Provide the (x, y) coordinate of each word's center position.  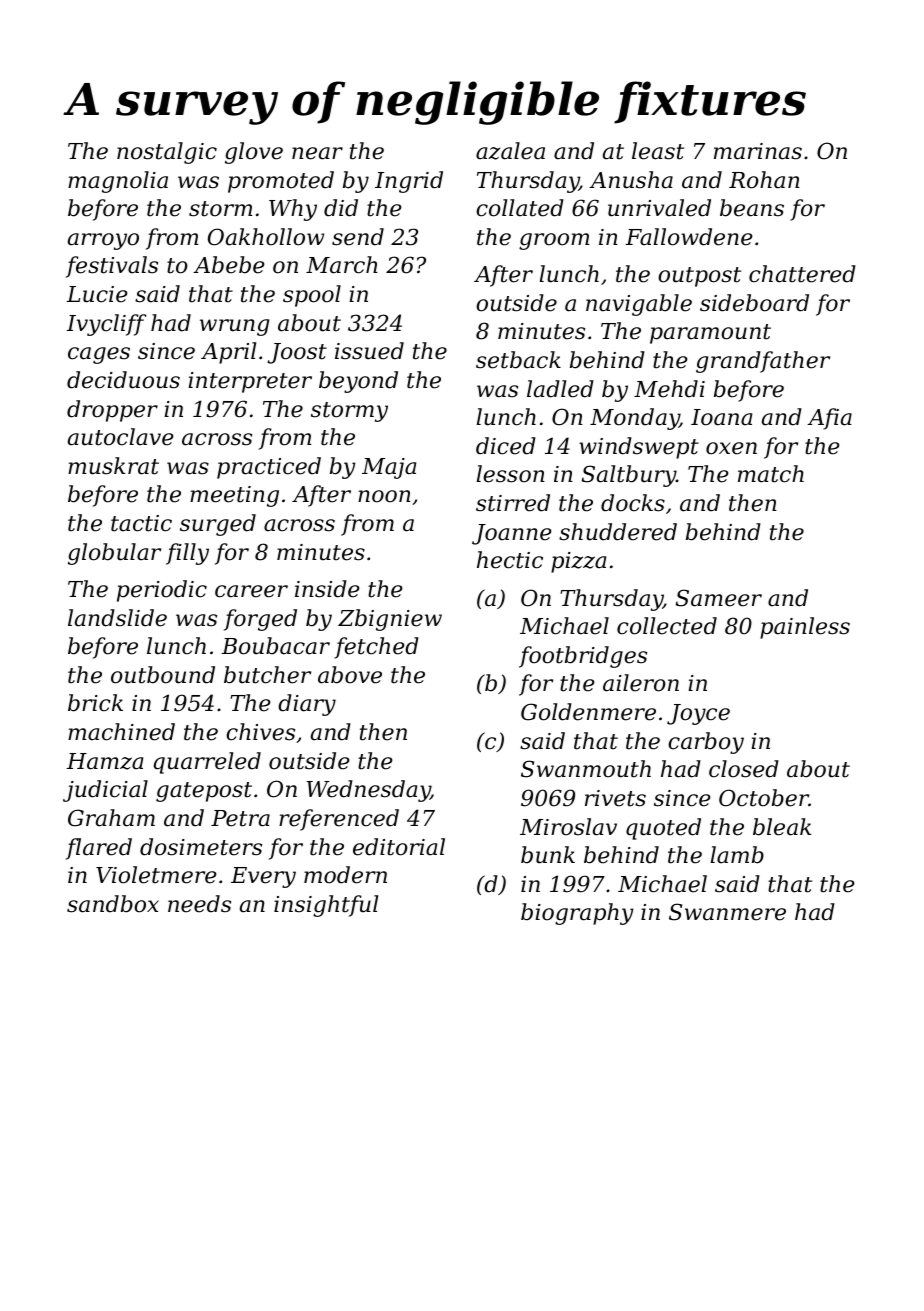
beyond (358, 382)
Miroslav (568, 827)
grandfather (763, 362)
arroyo (103, 241)
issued (369, 351)
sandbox (113, 904)
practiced (269, 468)
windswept (639, 448)
